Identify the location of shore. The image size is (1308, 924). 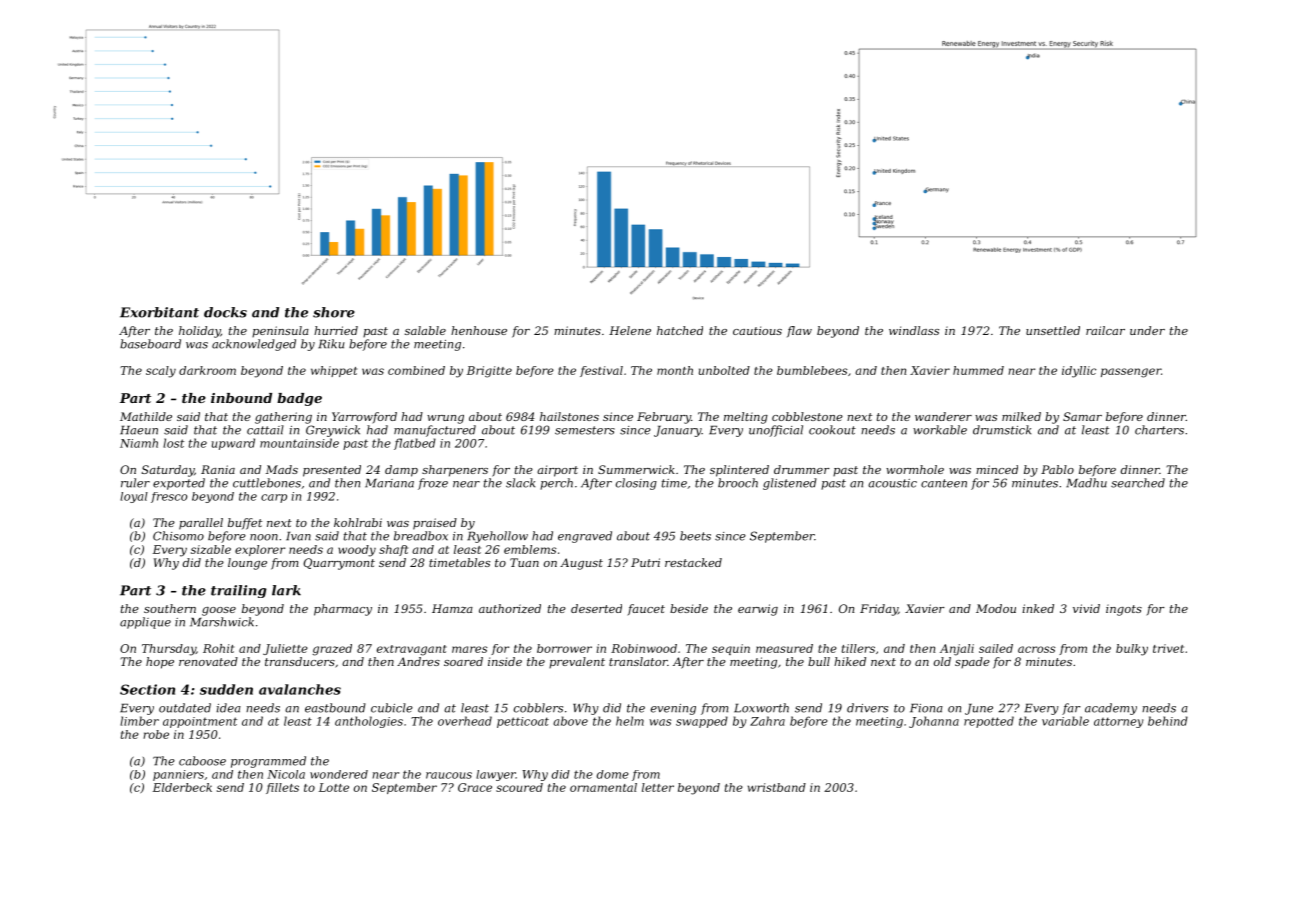
(334, 312).
